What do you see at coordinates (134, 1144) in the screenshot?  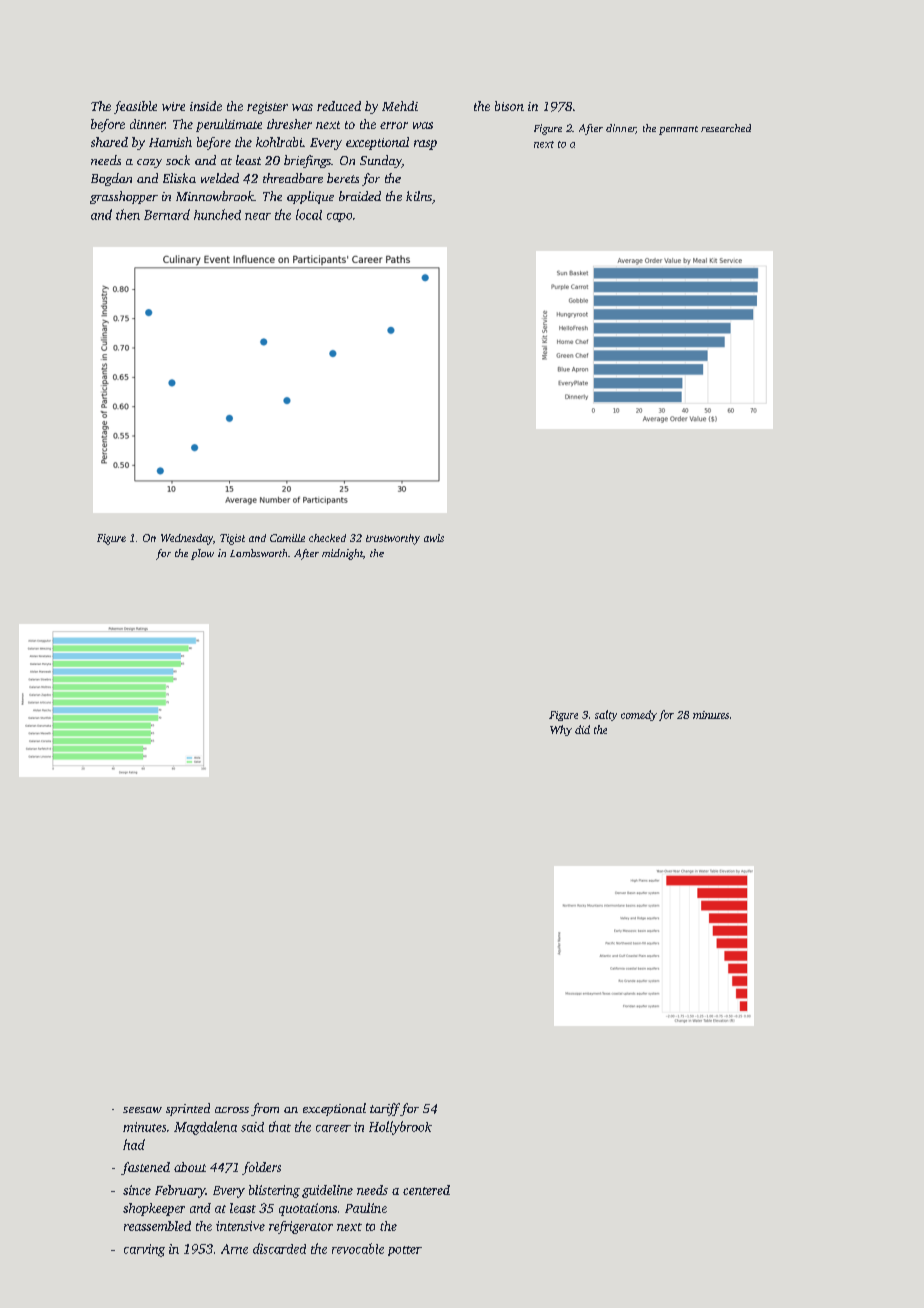 I see `had` at bounding box center [134, 1144].
